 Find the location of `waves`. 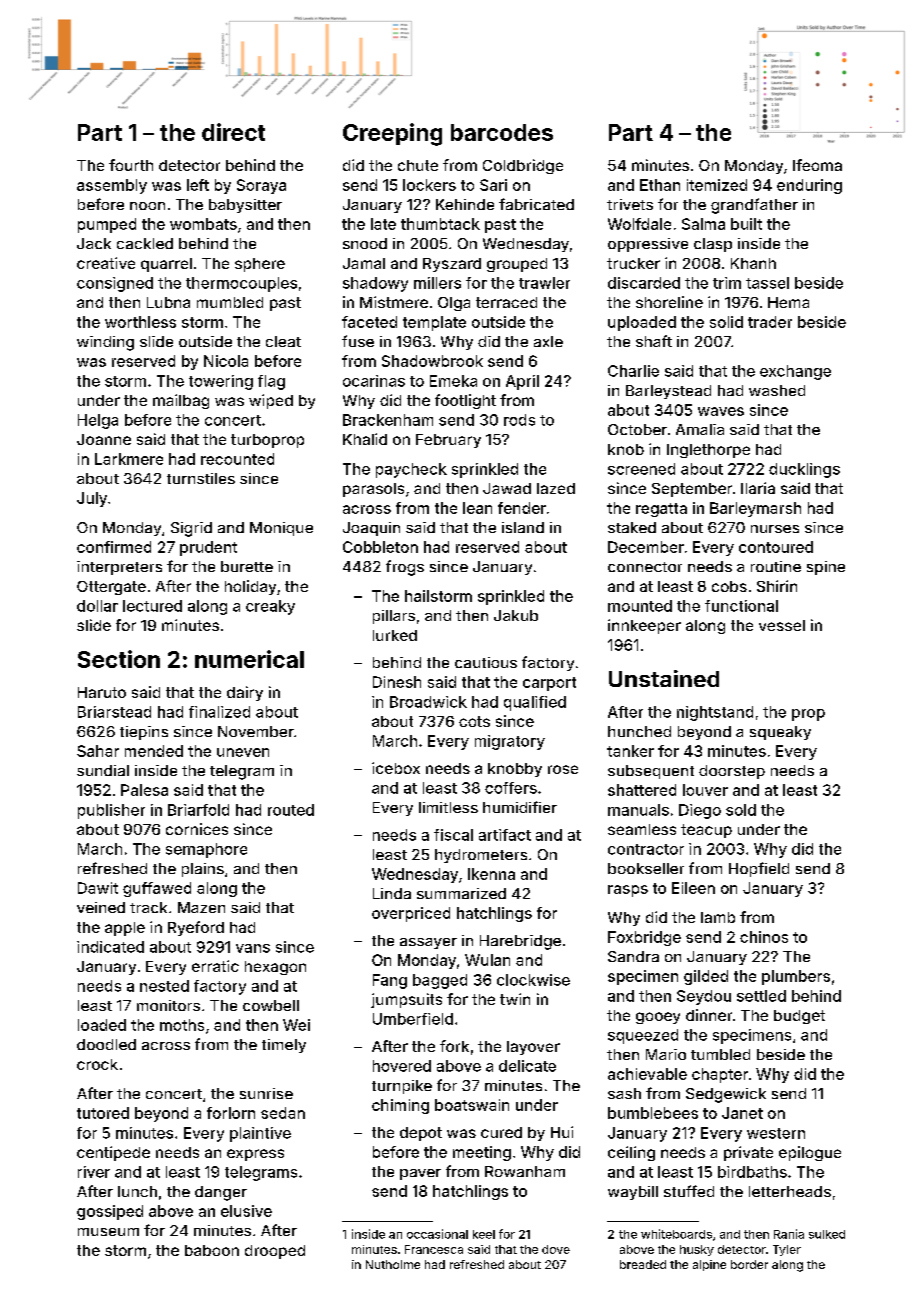

waves is located at coordinates (721, 411).
